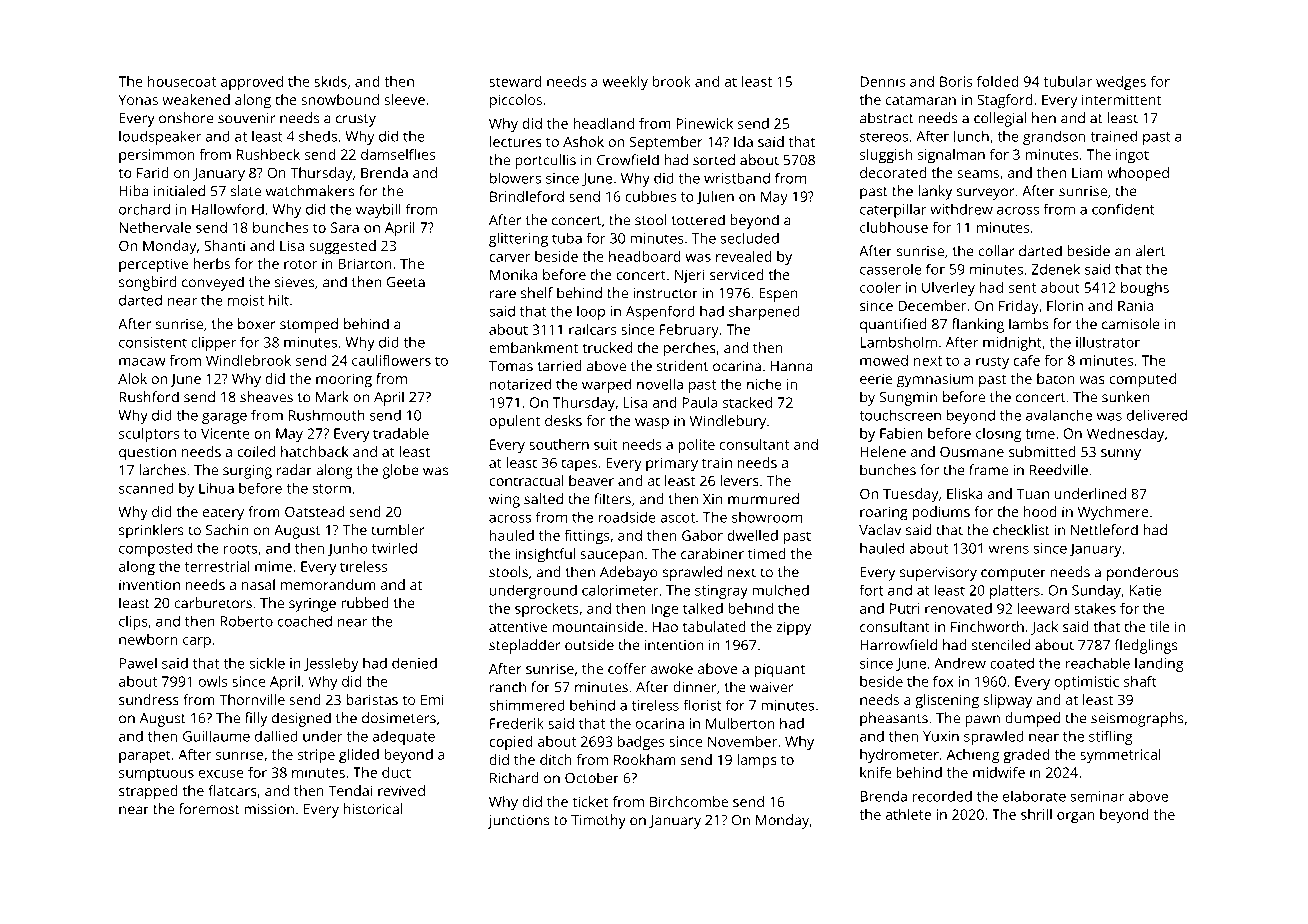 The height and width of the screenshot is (924, 1308). Describe the element at coordinates (276, 736) in the screenshot. I see `dallied` at that location.
